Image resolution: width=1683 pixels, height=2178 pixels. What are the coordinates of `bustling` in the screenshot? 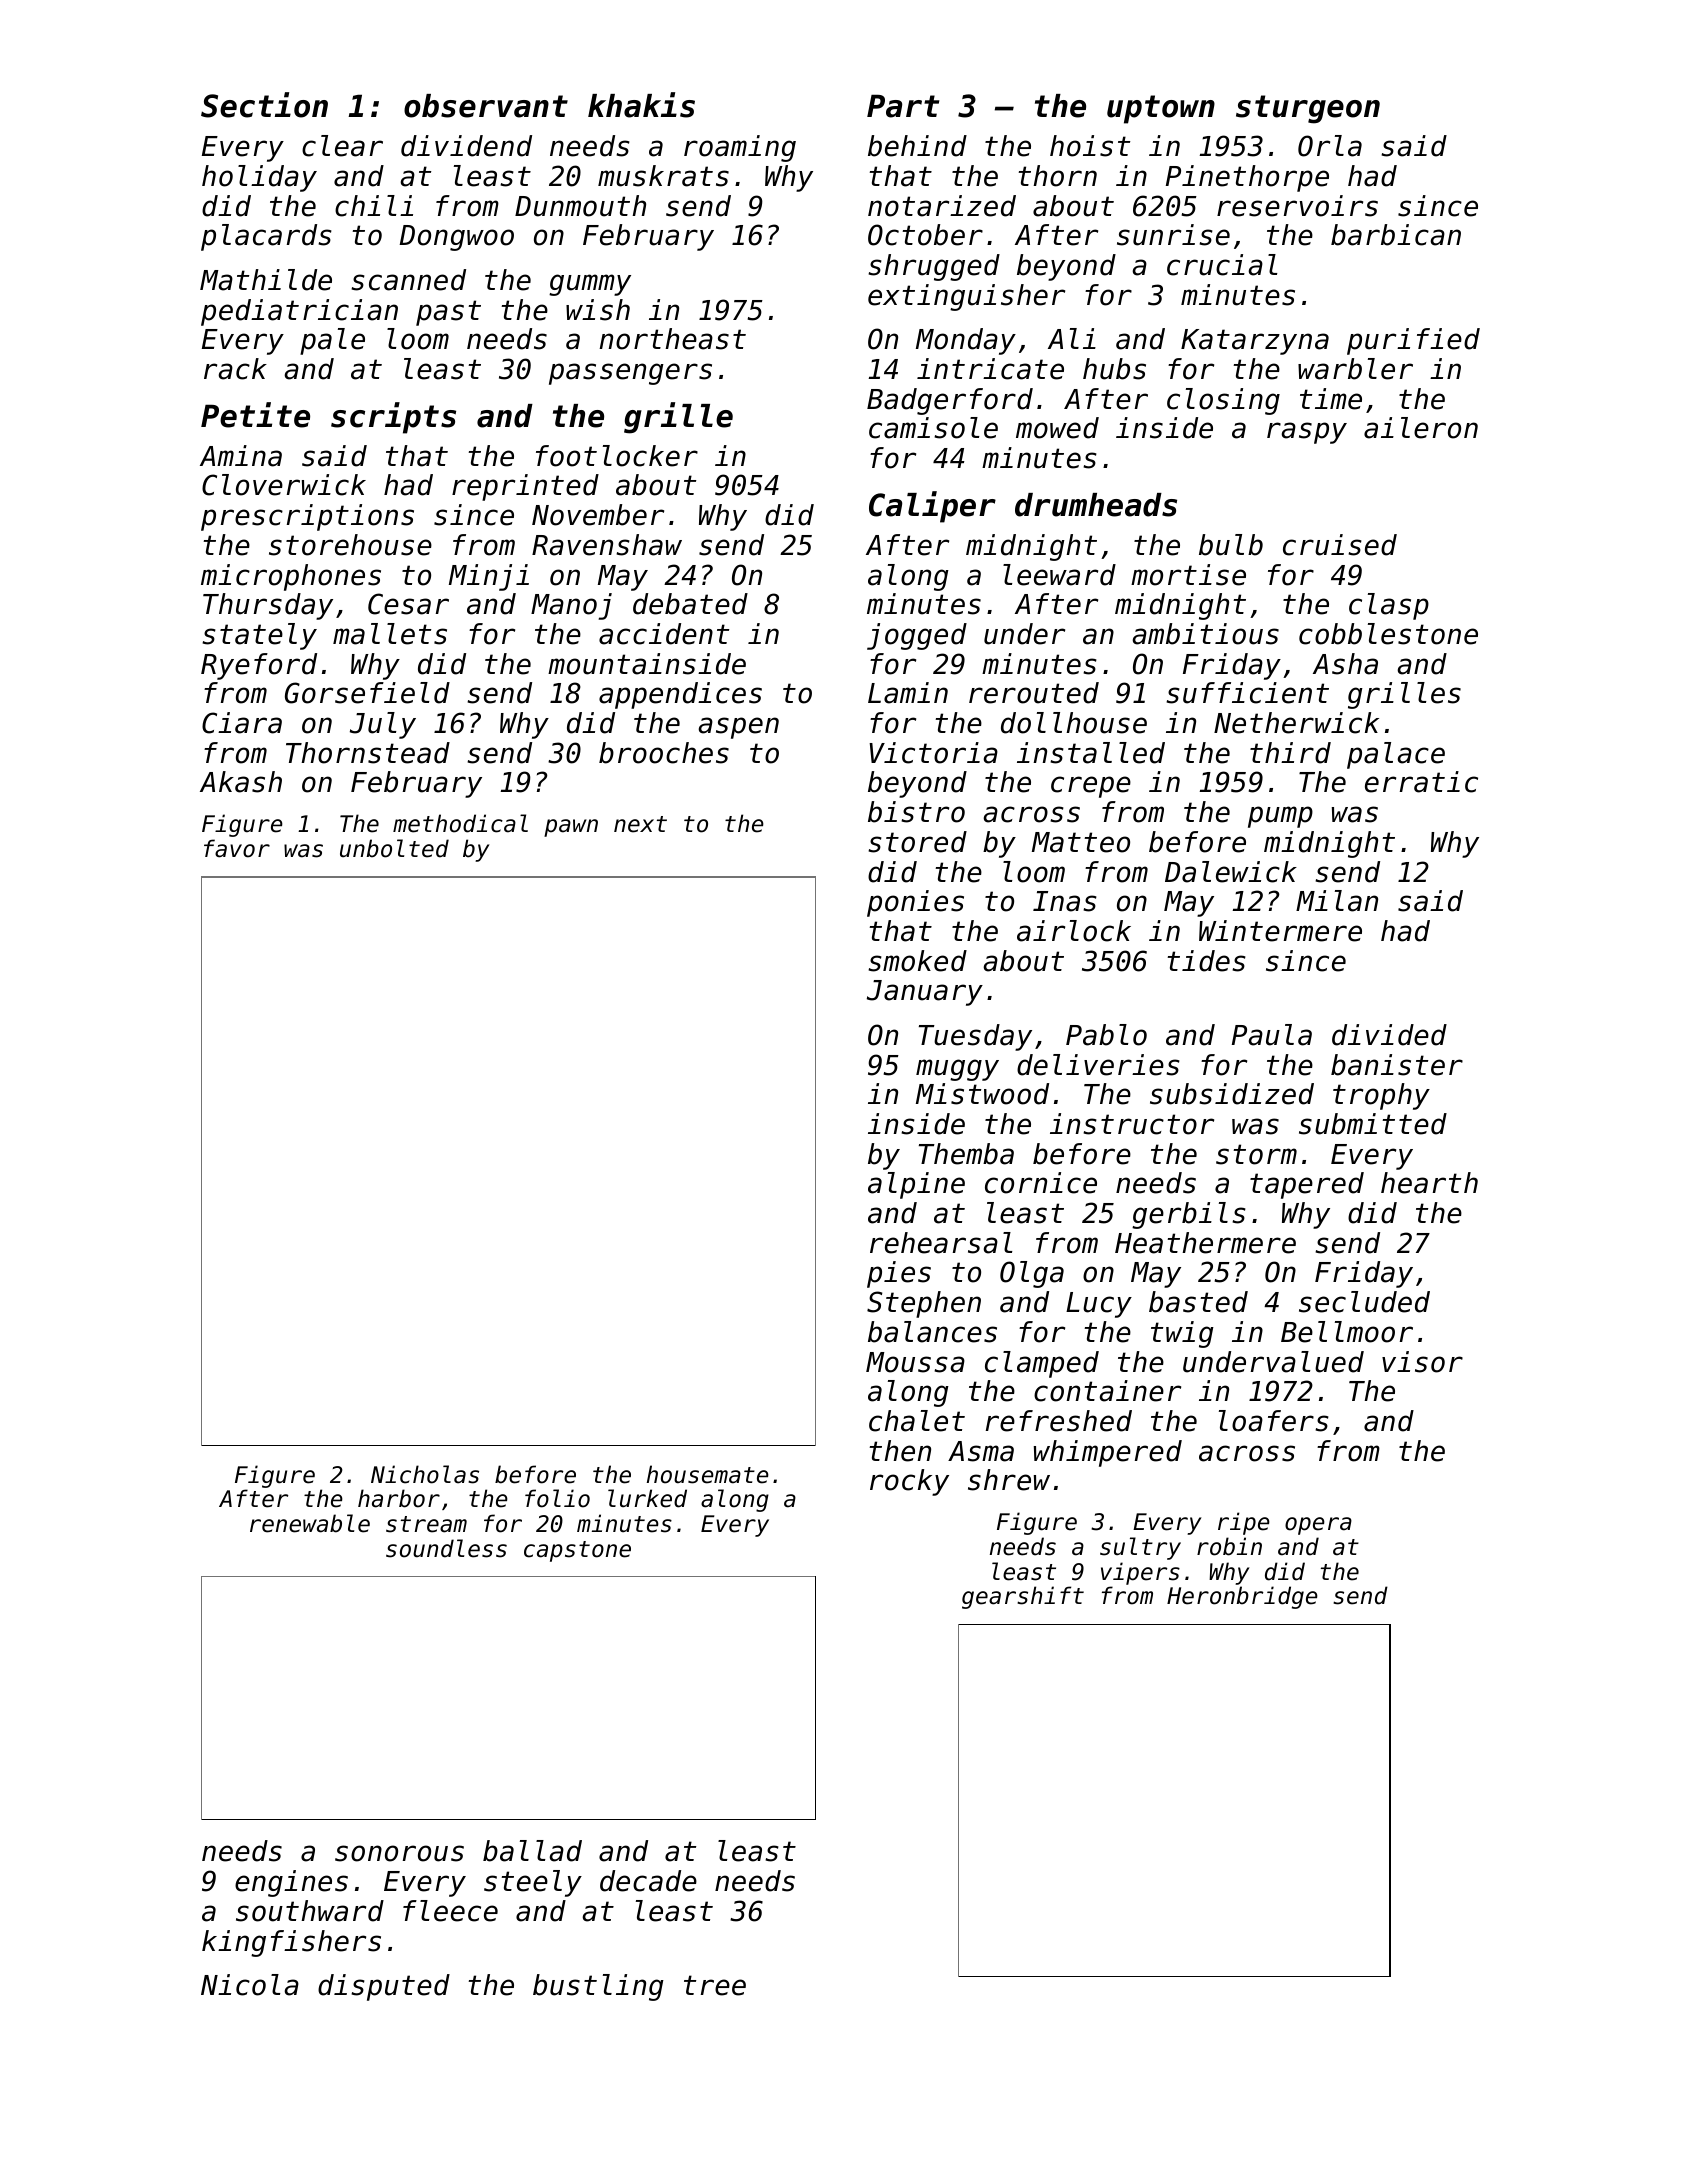 It's located at (598, 1987).
